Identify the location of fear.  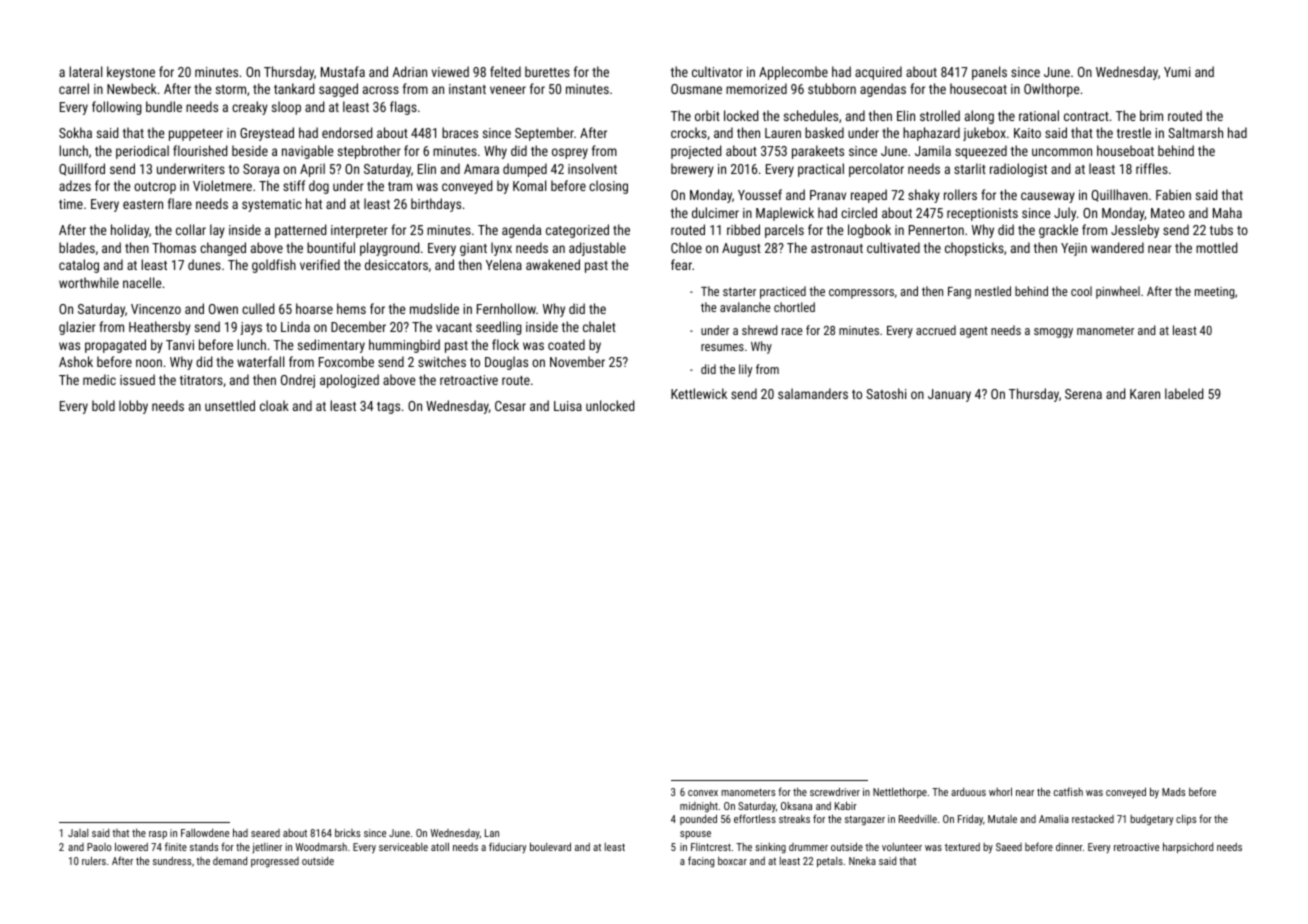
(681, 264).
